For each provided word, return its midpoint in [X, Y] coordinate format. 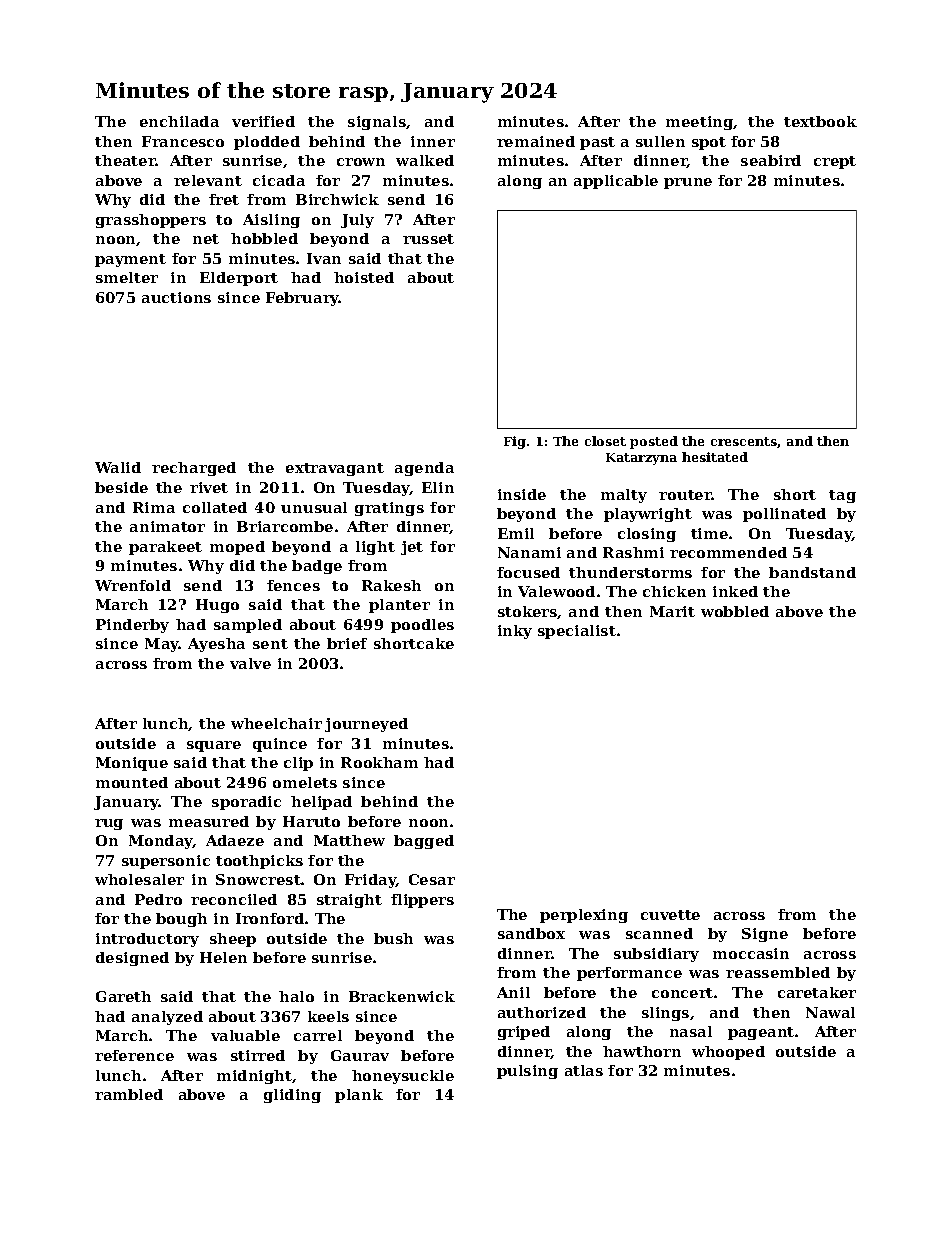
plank [359, 1096]
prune [688, 183]
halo [296, 996]
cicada [279, 180]
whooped [728, 1053]
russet [428, 239]
